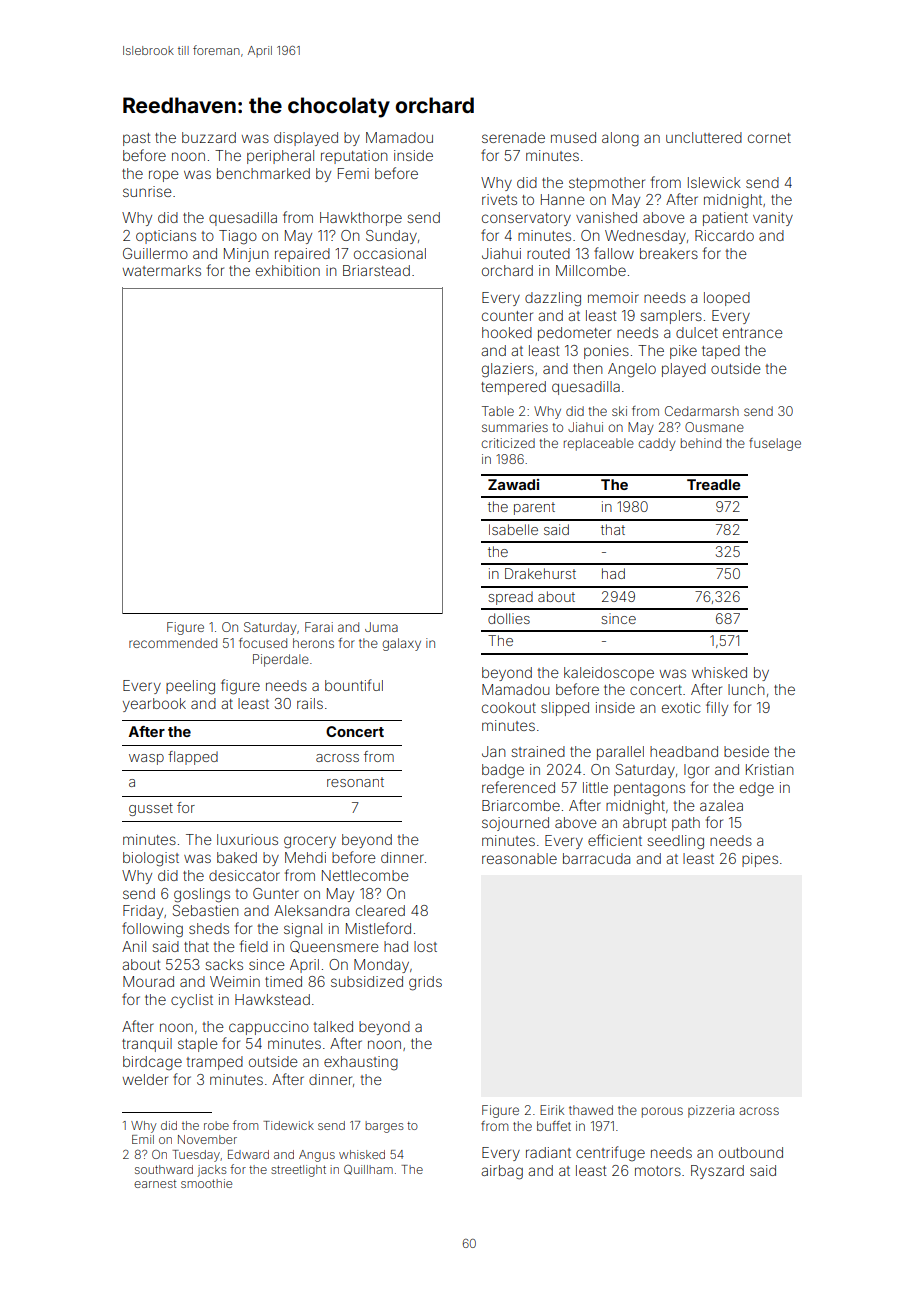 The width and height of the page is (924, 1308). Describe the element at coordinates (526, 219) in the page. I see `conservatory` at that location.
